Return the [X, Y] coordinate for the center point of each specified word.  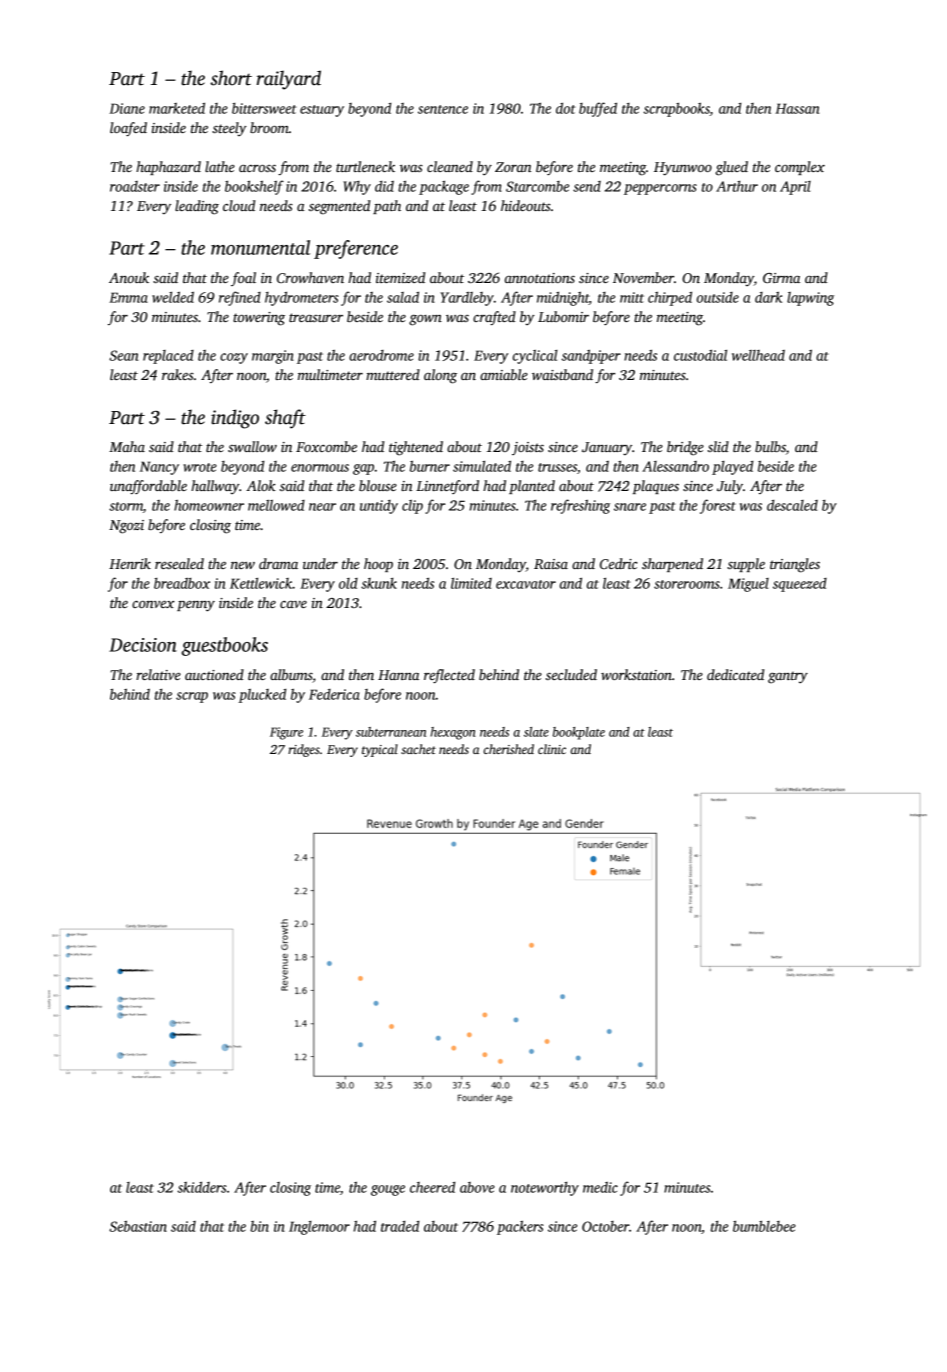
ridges [304, 750]
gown [425, 320]
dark [768, 297]
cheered [432, 1187]
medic [600, 1187]
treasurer [316, 317]
